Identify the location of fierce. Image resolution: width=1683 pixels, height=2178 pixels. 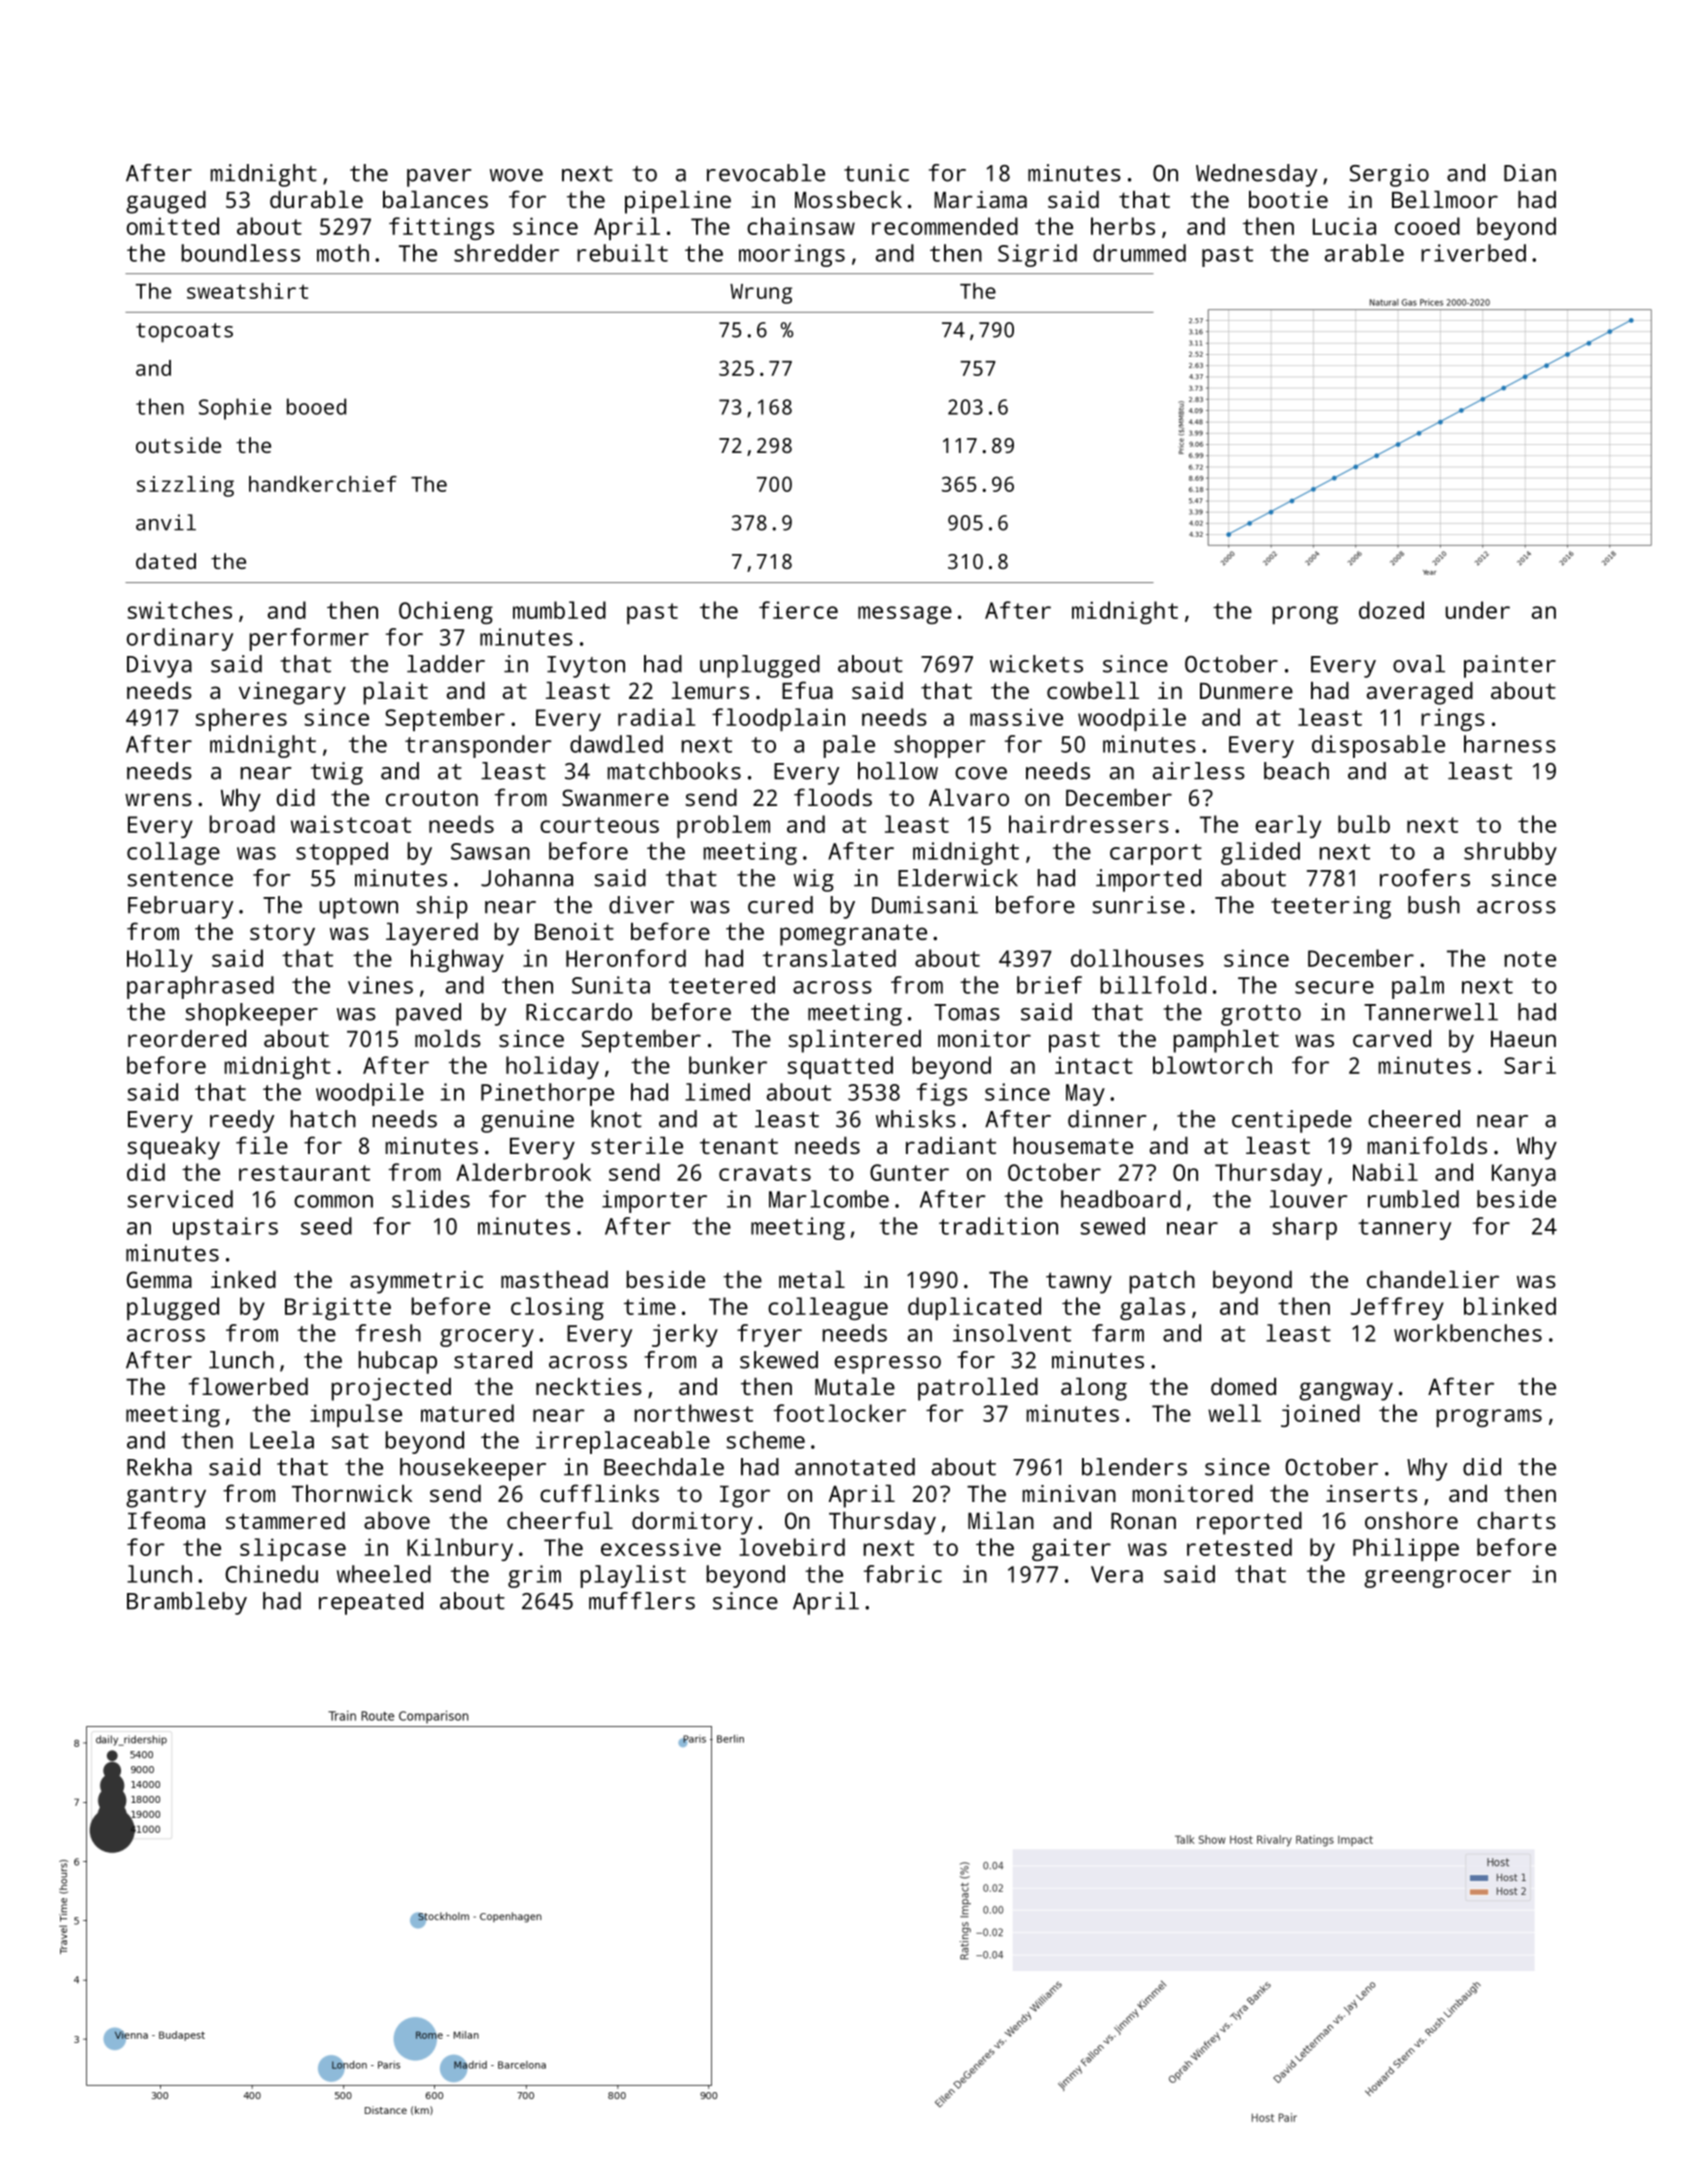
(798, 610).
